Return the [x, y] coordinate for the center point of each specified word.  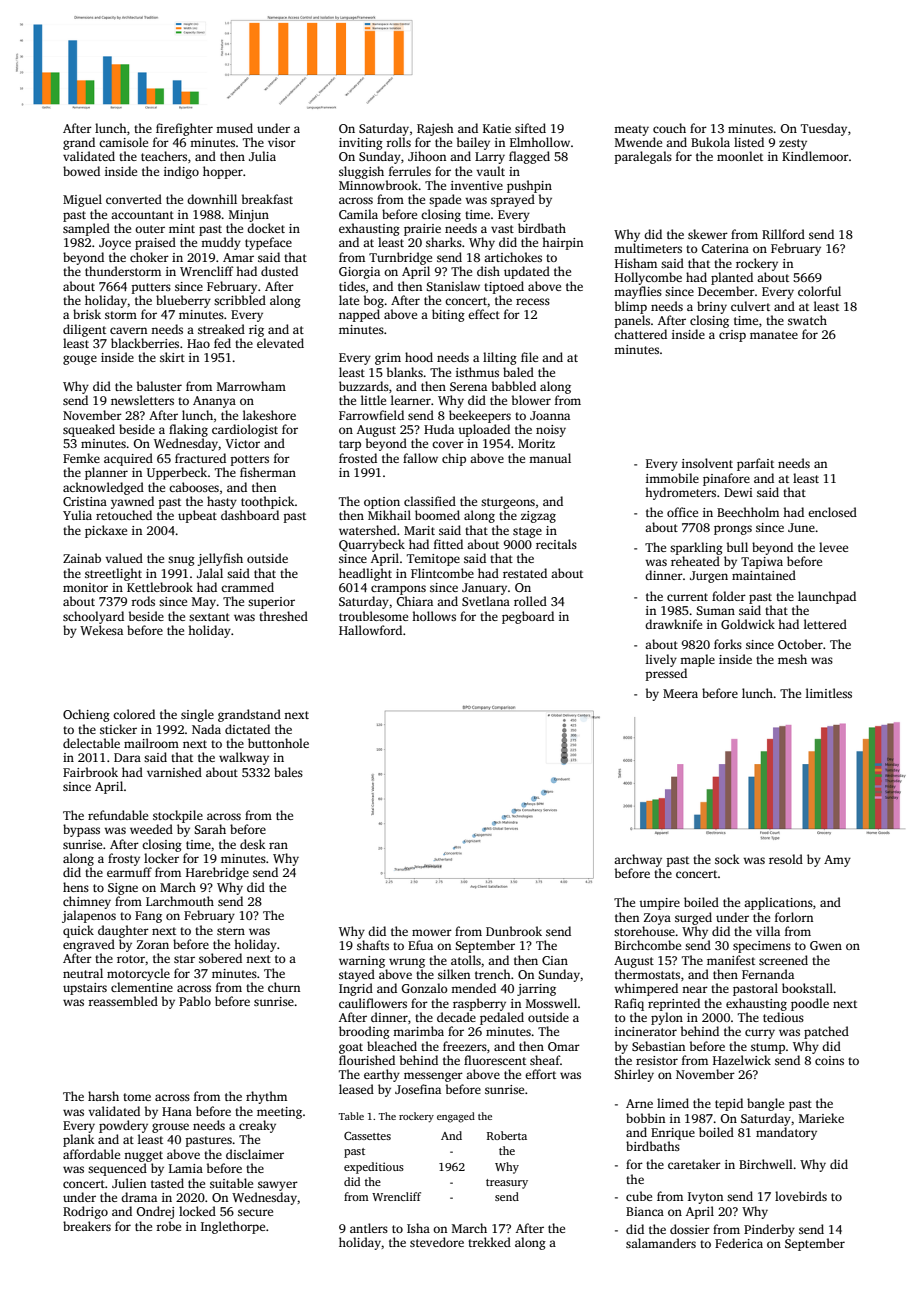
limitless [829, 693]
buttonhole [278, 743]
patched [826, 1032]
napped [359, 315]
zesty [793, 144]
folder [729, 596]
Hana [177, 1111]
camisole [123, 142]
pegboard [528, 617]
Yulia [77, 515]
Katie [497, 128]
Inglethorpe [233, 1227]
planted [732, 278]
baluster [159, 386]
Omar [564, 1046]
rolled [530, 601]
